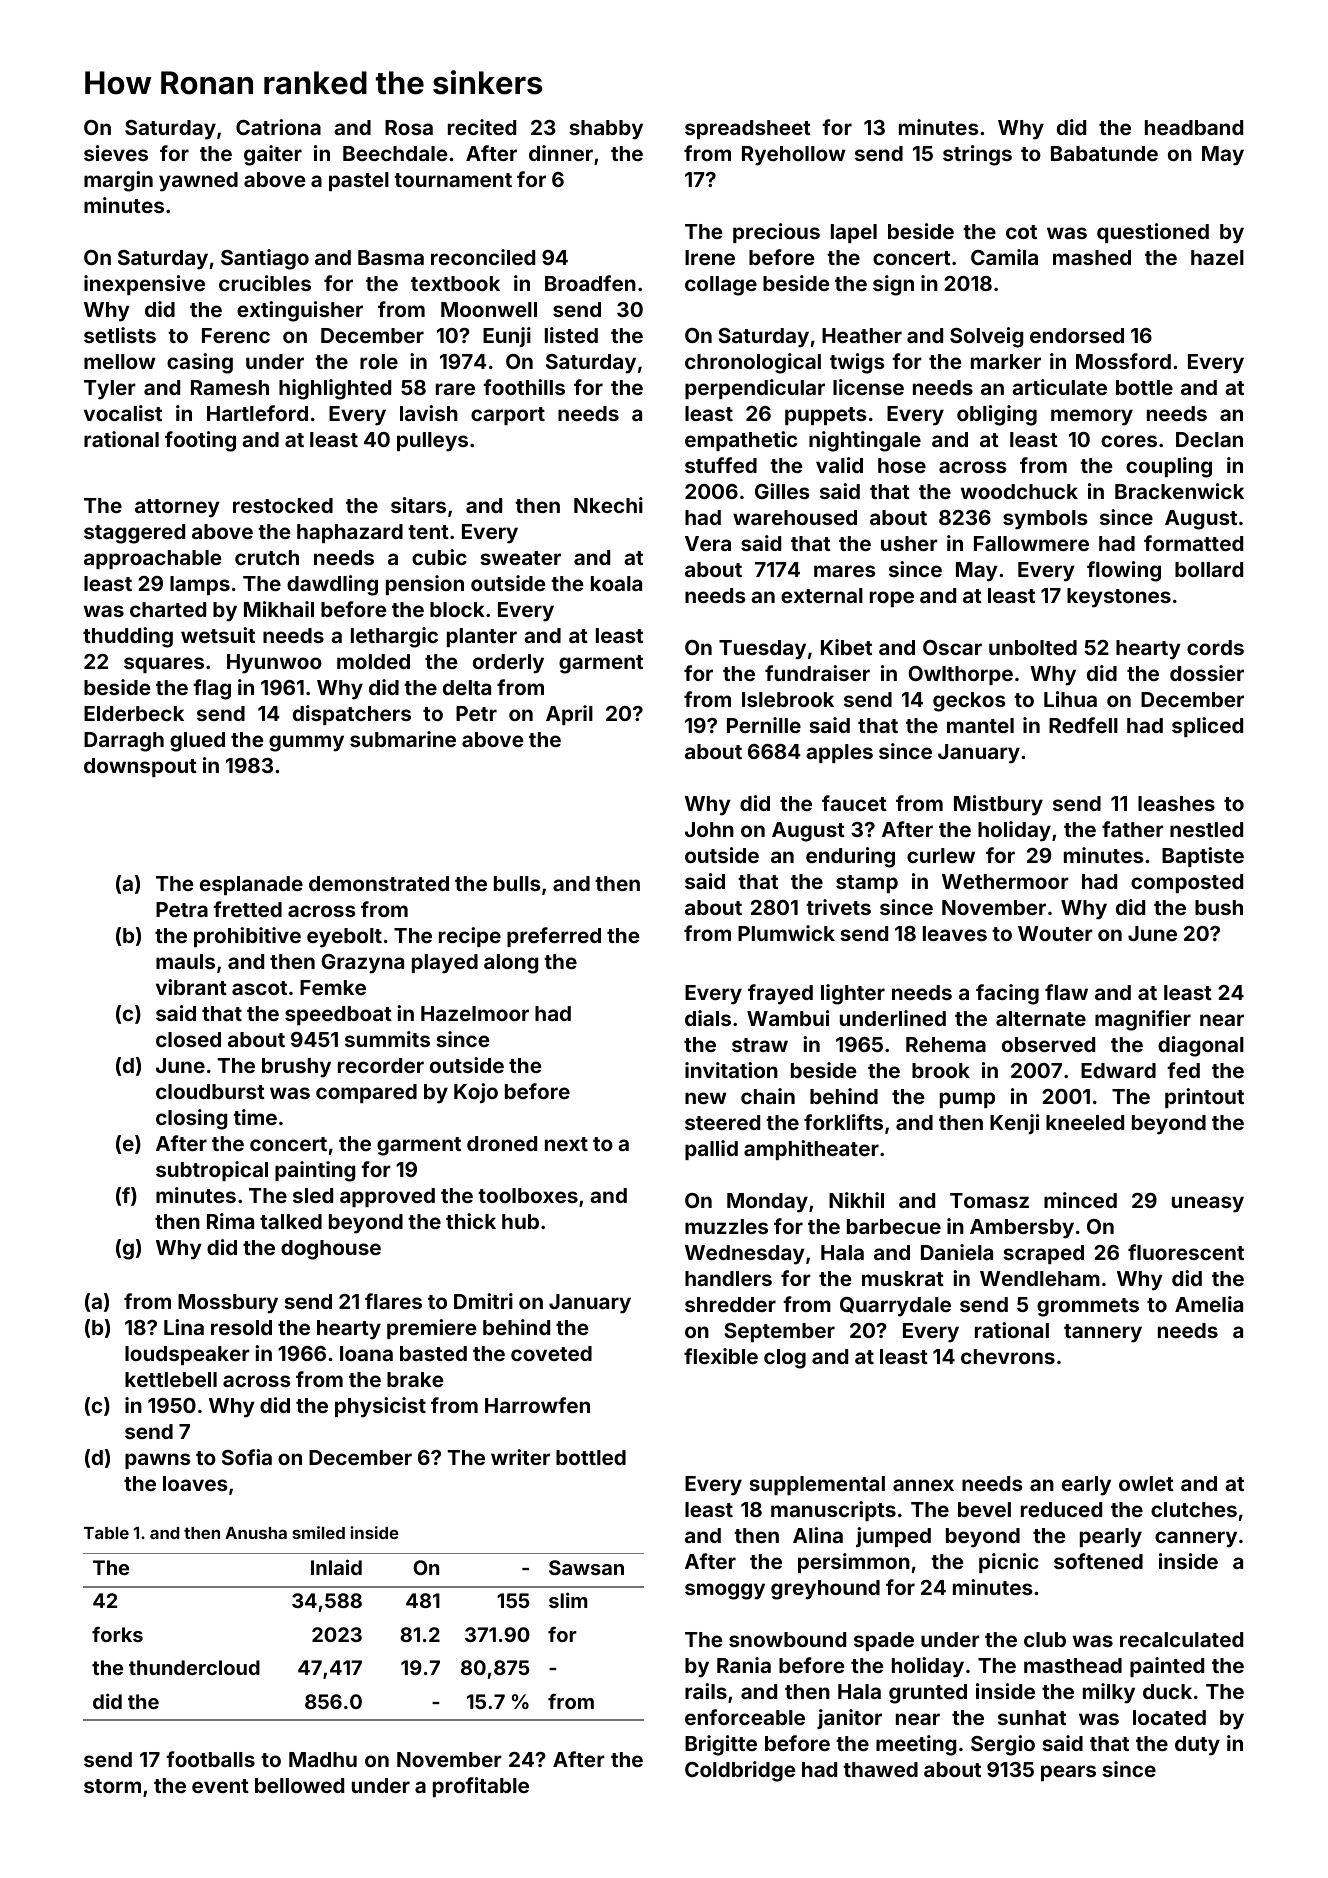  I want to click on esplanade, so click(251, 885).
